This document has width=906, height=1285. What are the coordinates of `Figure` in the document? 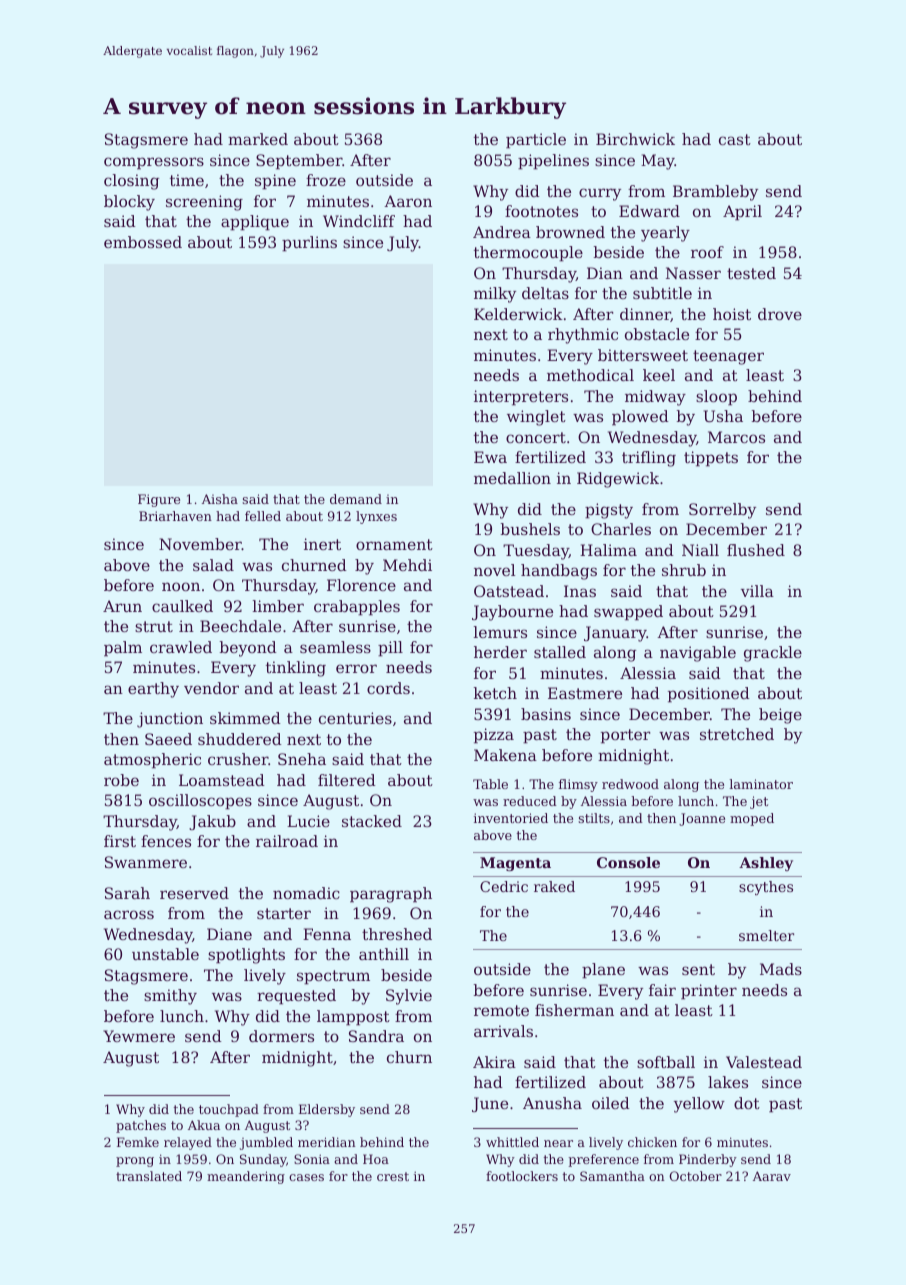 It's located at (159, 500).
